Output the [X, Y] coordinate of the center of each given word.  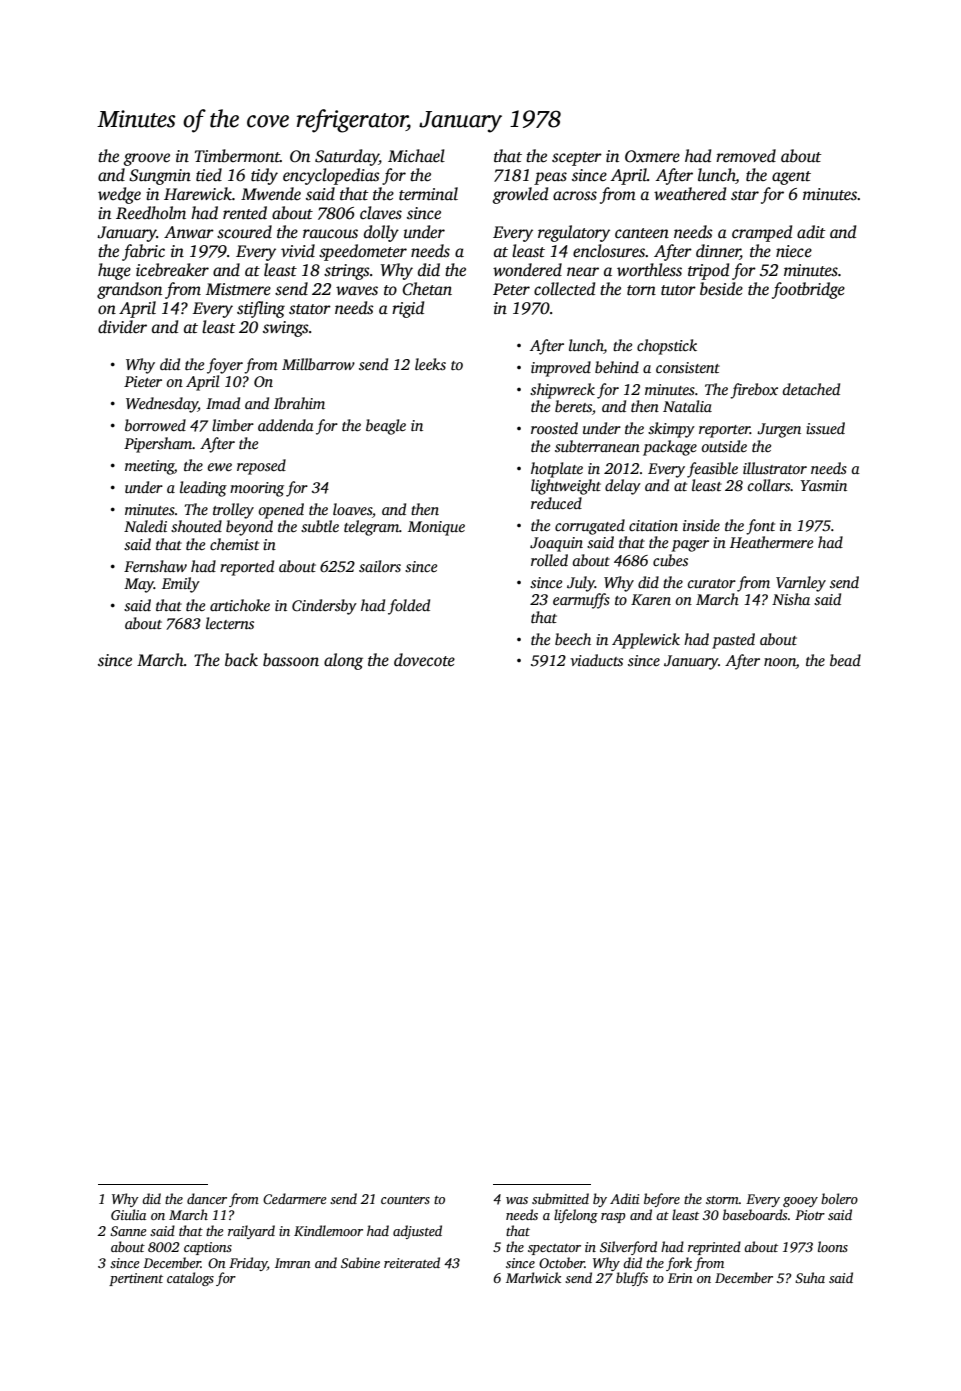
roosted [554, 428]
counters [405, 1200]
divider [122, 327]
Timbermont [237, 156]
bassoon [291, 660]
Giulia [128, 1214]
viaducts [596, 660]
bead [845, 660]
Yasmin [823, 485]
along [343, 661]
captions [208, 1248]
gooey [800, 1202]
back [241, 659]
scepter [577, 159]
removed [746, 156]
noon [780, 663]
